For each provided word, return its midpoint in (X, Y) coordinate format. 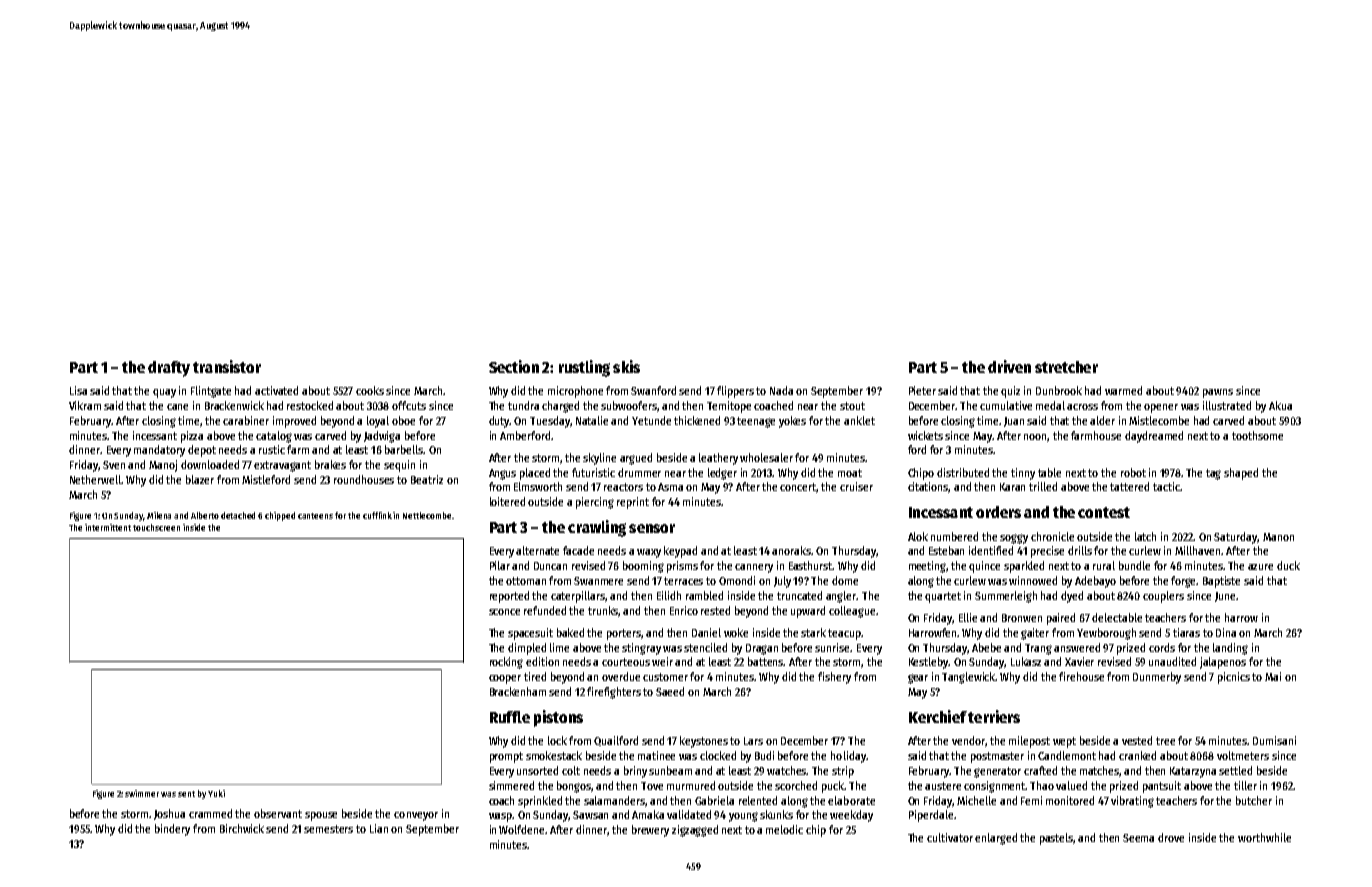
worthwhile (1264, 837)
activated (276, 390)
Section (514, 366)
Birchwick (242, 828)
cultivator (950, 837)
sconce (504, 612)
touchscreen (156, 527)
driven (1009, 366)
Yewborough (1106, 634)
